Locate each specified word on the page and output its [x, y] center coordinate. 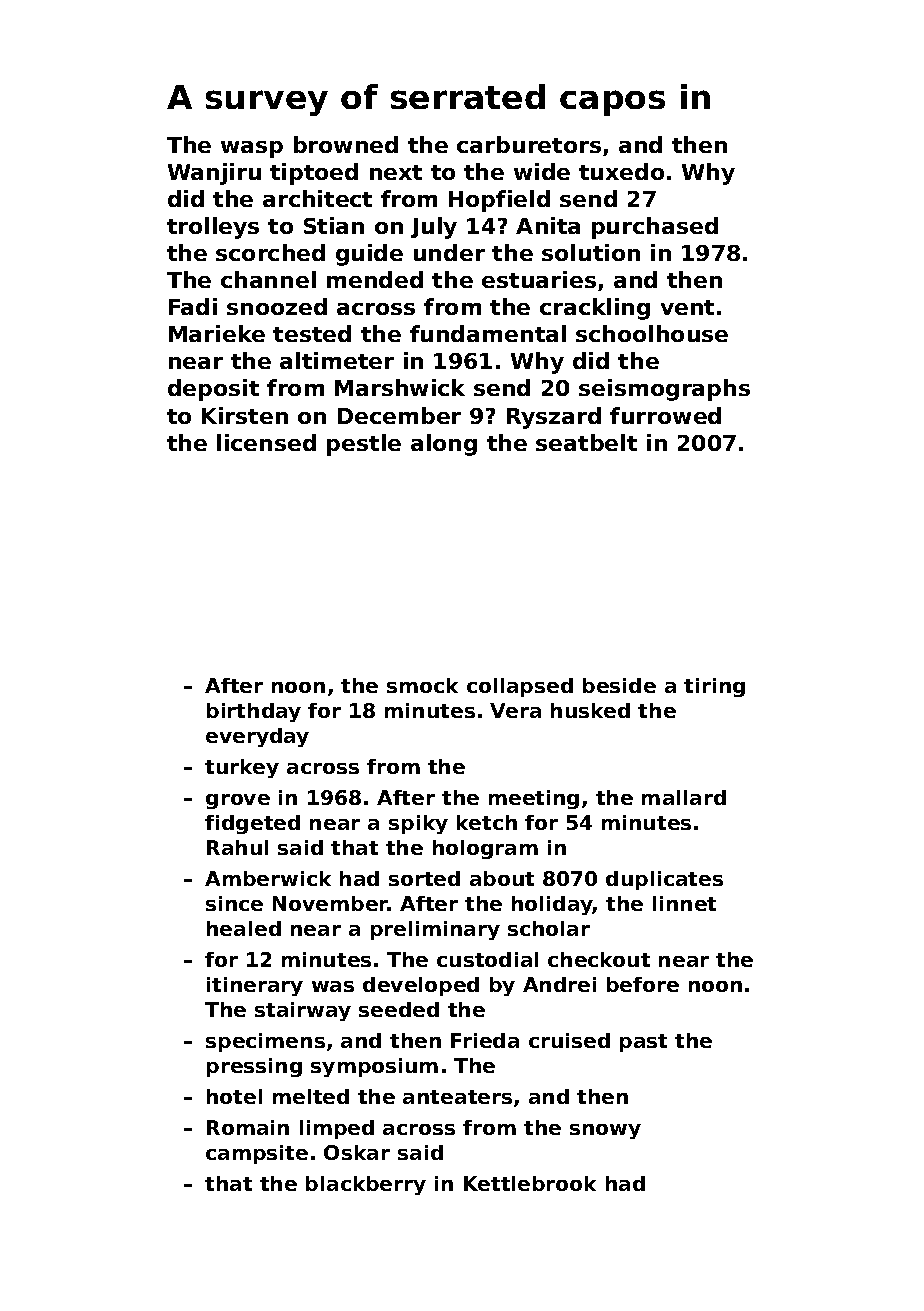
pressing [254, 1067]
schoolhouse [652, 333]
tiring [714, 687]
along [444, 445]
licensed [266, 442]
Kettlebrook [530, 1183]
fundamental [488, 333]
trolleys [213, 228]
